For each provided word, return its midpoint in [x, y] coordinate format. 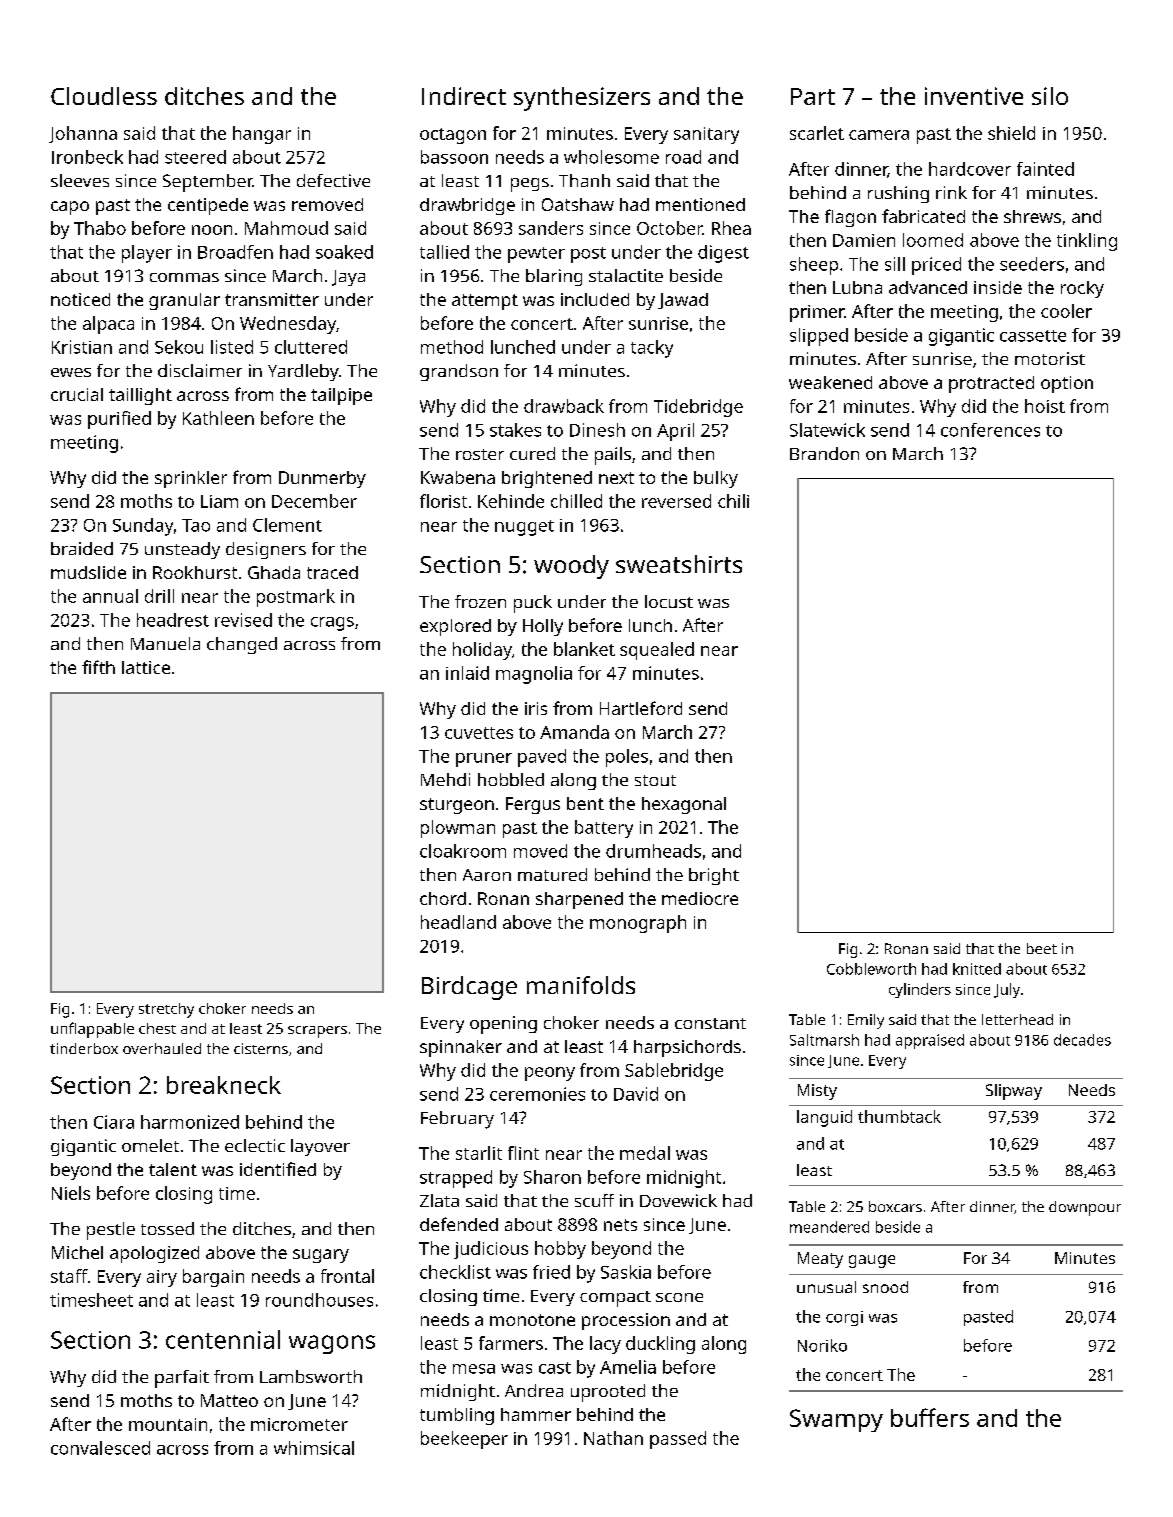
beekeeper [464, 1440]
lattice [146, 667]
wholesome [611, 157]
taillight [140, 396]
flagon [850, 218]
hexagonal [684, 805]
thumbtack [899, 1116]
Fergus [533, 805]
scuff [594, 1200]
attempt [485, 302]
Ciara [114, 1122]
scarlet [817, 133]
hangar [262, 135]
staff [69, 1276]
